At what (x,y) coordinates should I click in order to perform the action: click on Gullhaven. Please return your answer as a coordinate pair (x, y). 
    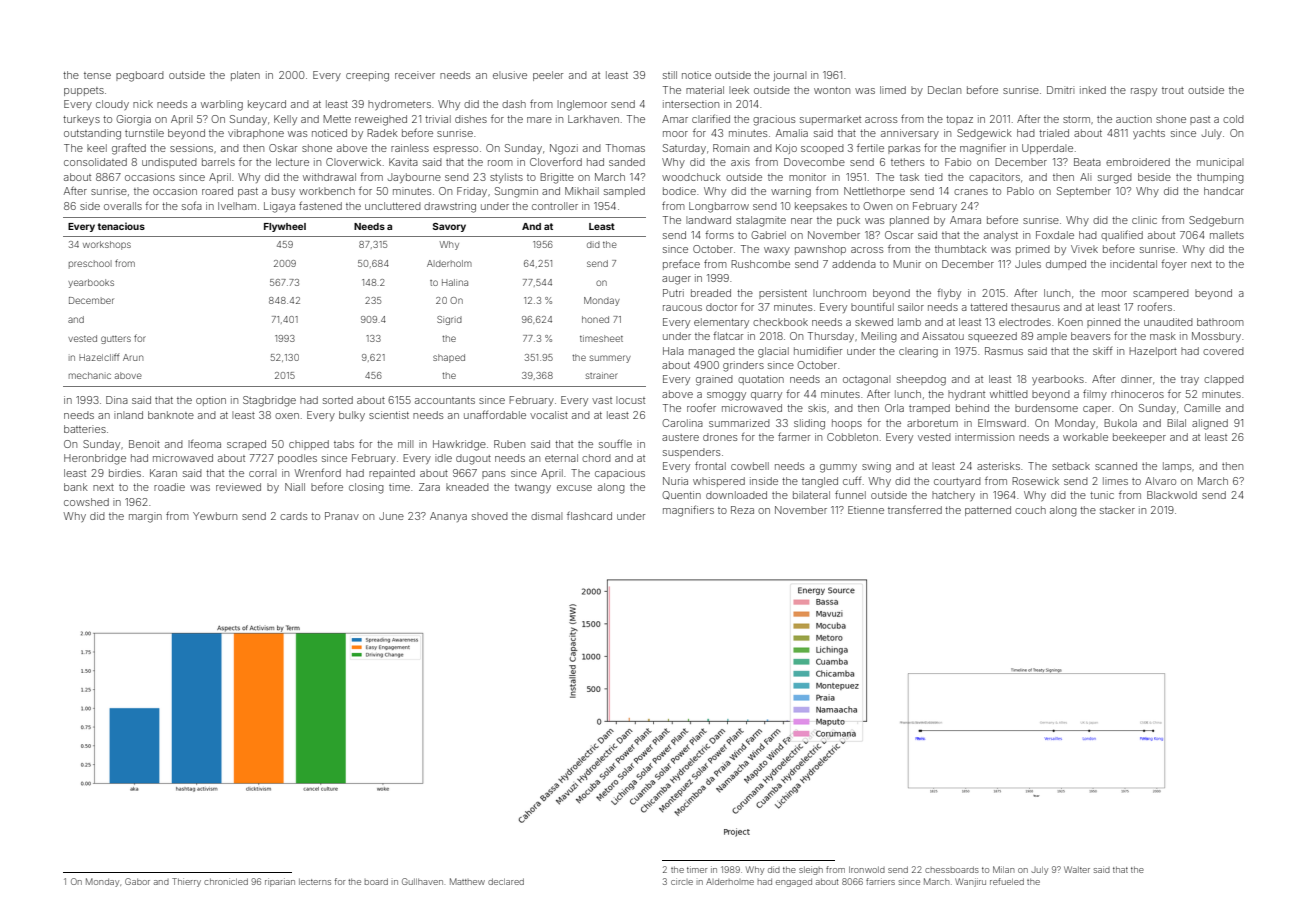
    Looking at the image, I should click on (422, 881).
